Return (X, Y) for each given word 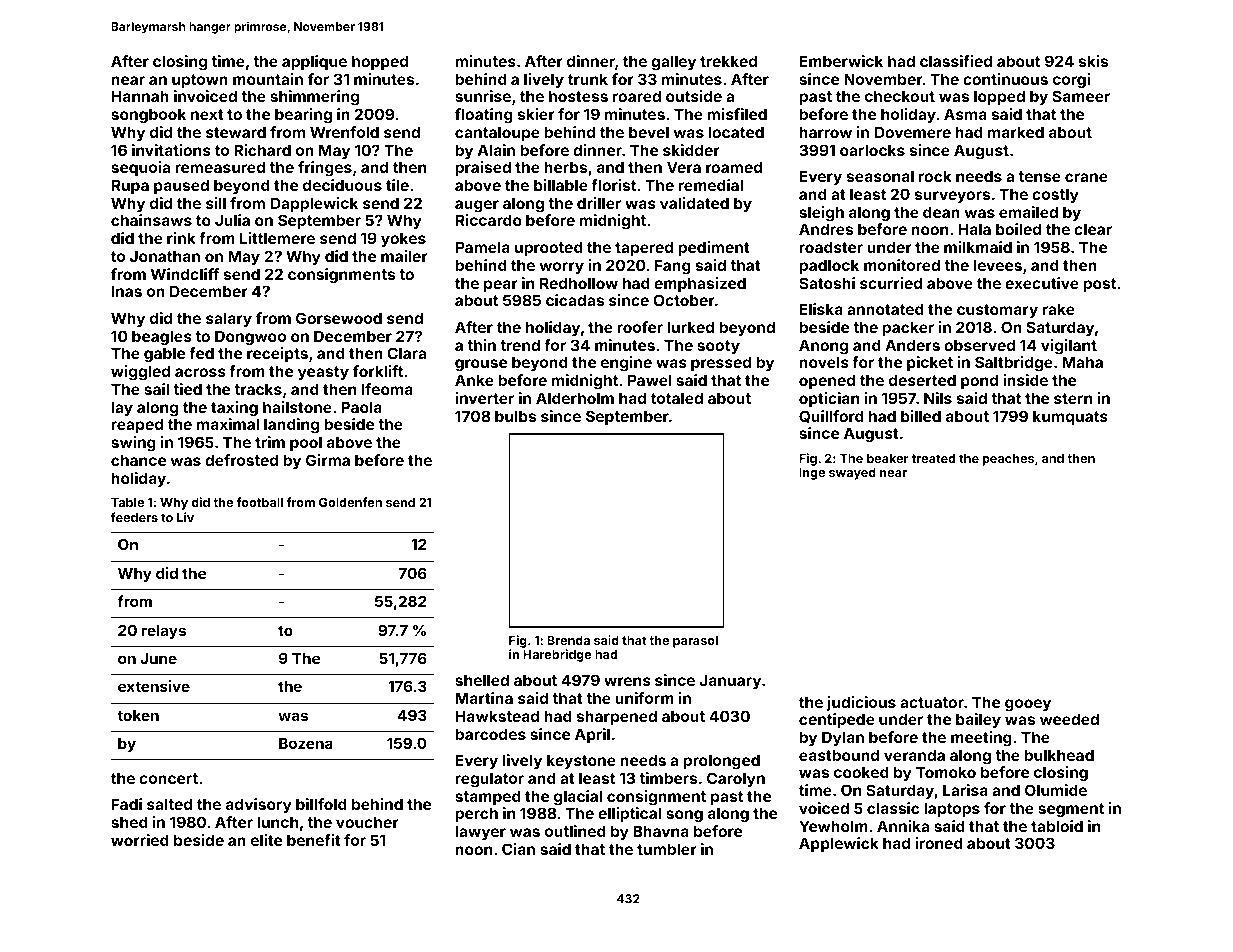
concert (168, 778)
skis (1093, 61)
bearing (303, 116)
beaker (888, 458)
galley (673, 63)
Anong (823, 347)
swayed (852, 474)
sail (156, 389)
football (259, 502)
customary (997, 311)
